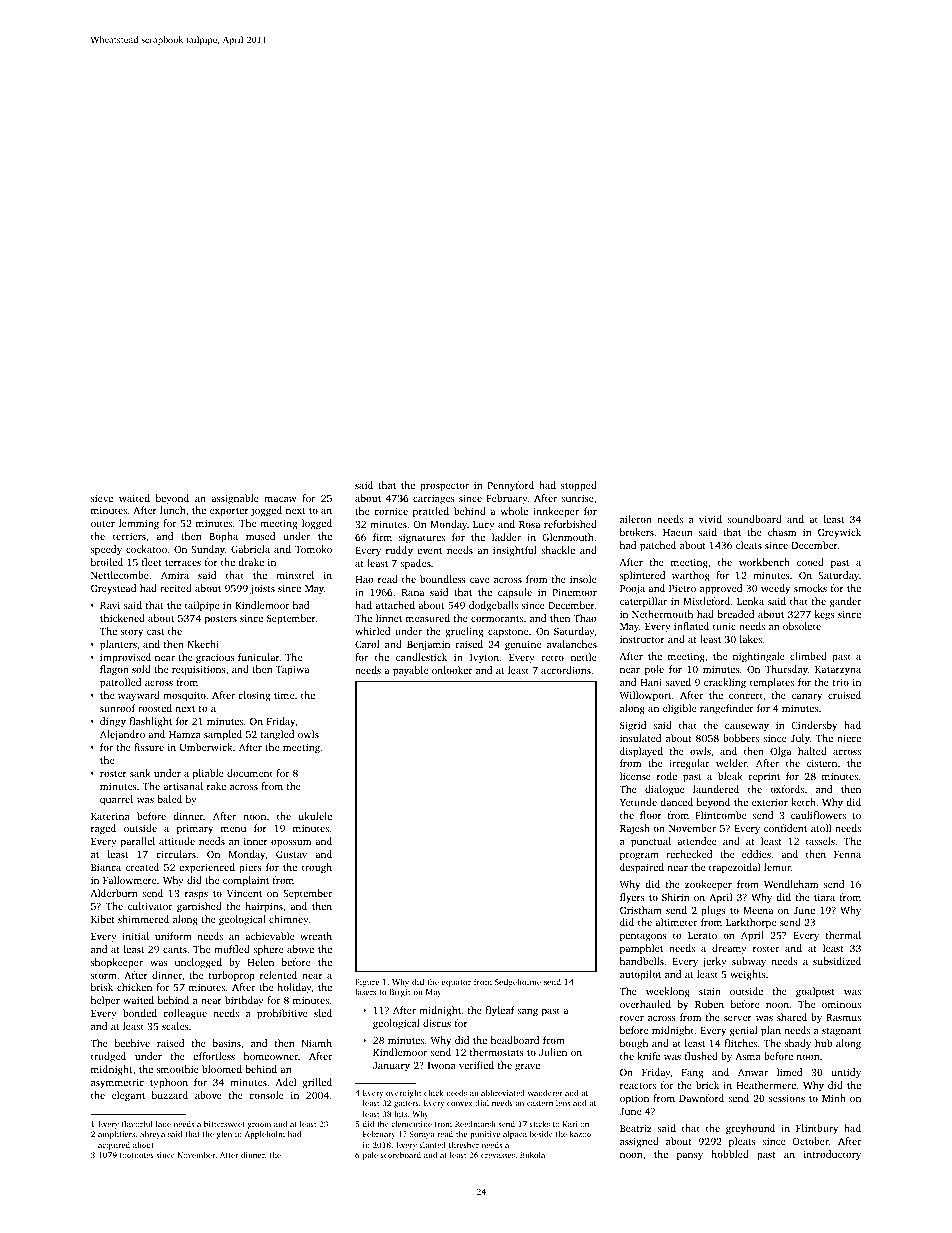  Describe the element at coordinates (235, 499) in the document. I see `assignable` at that location.
